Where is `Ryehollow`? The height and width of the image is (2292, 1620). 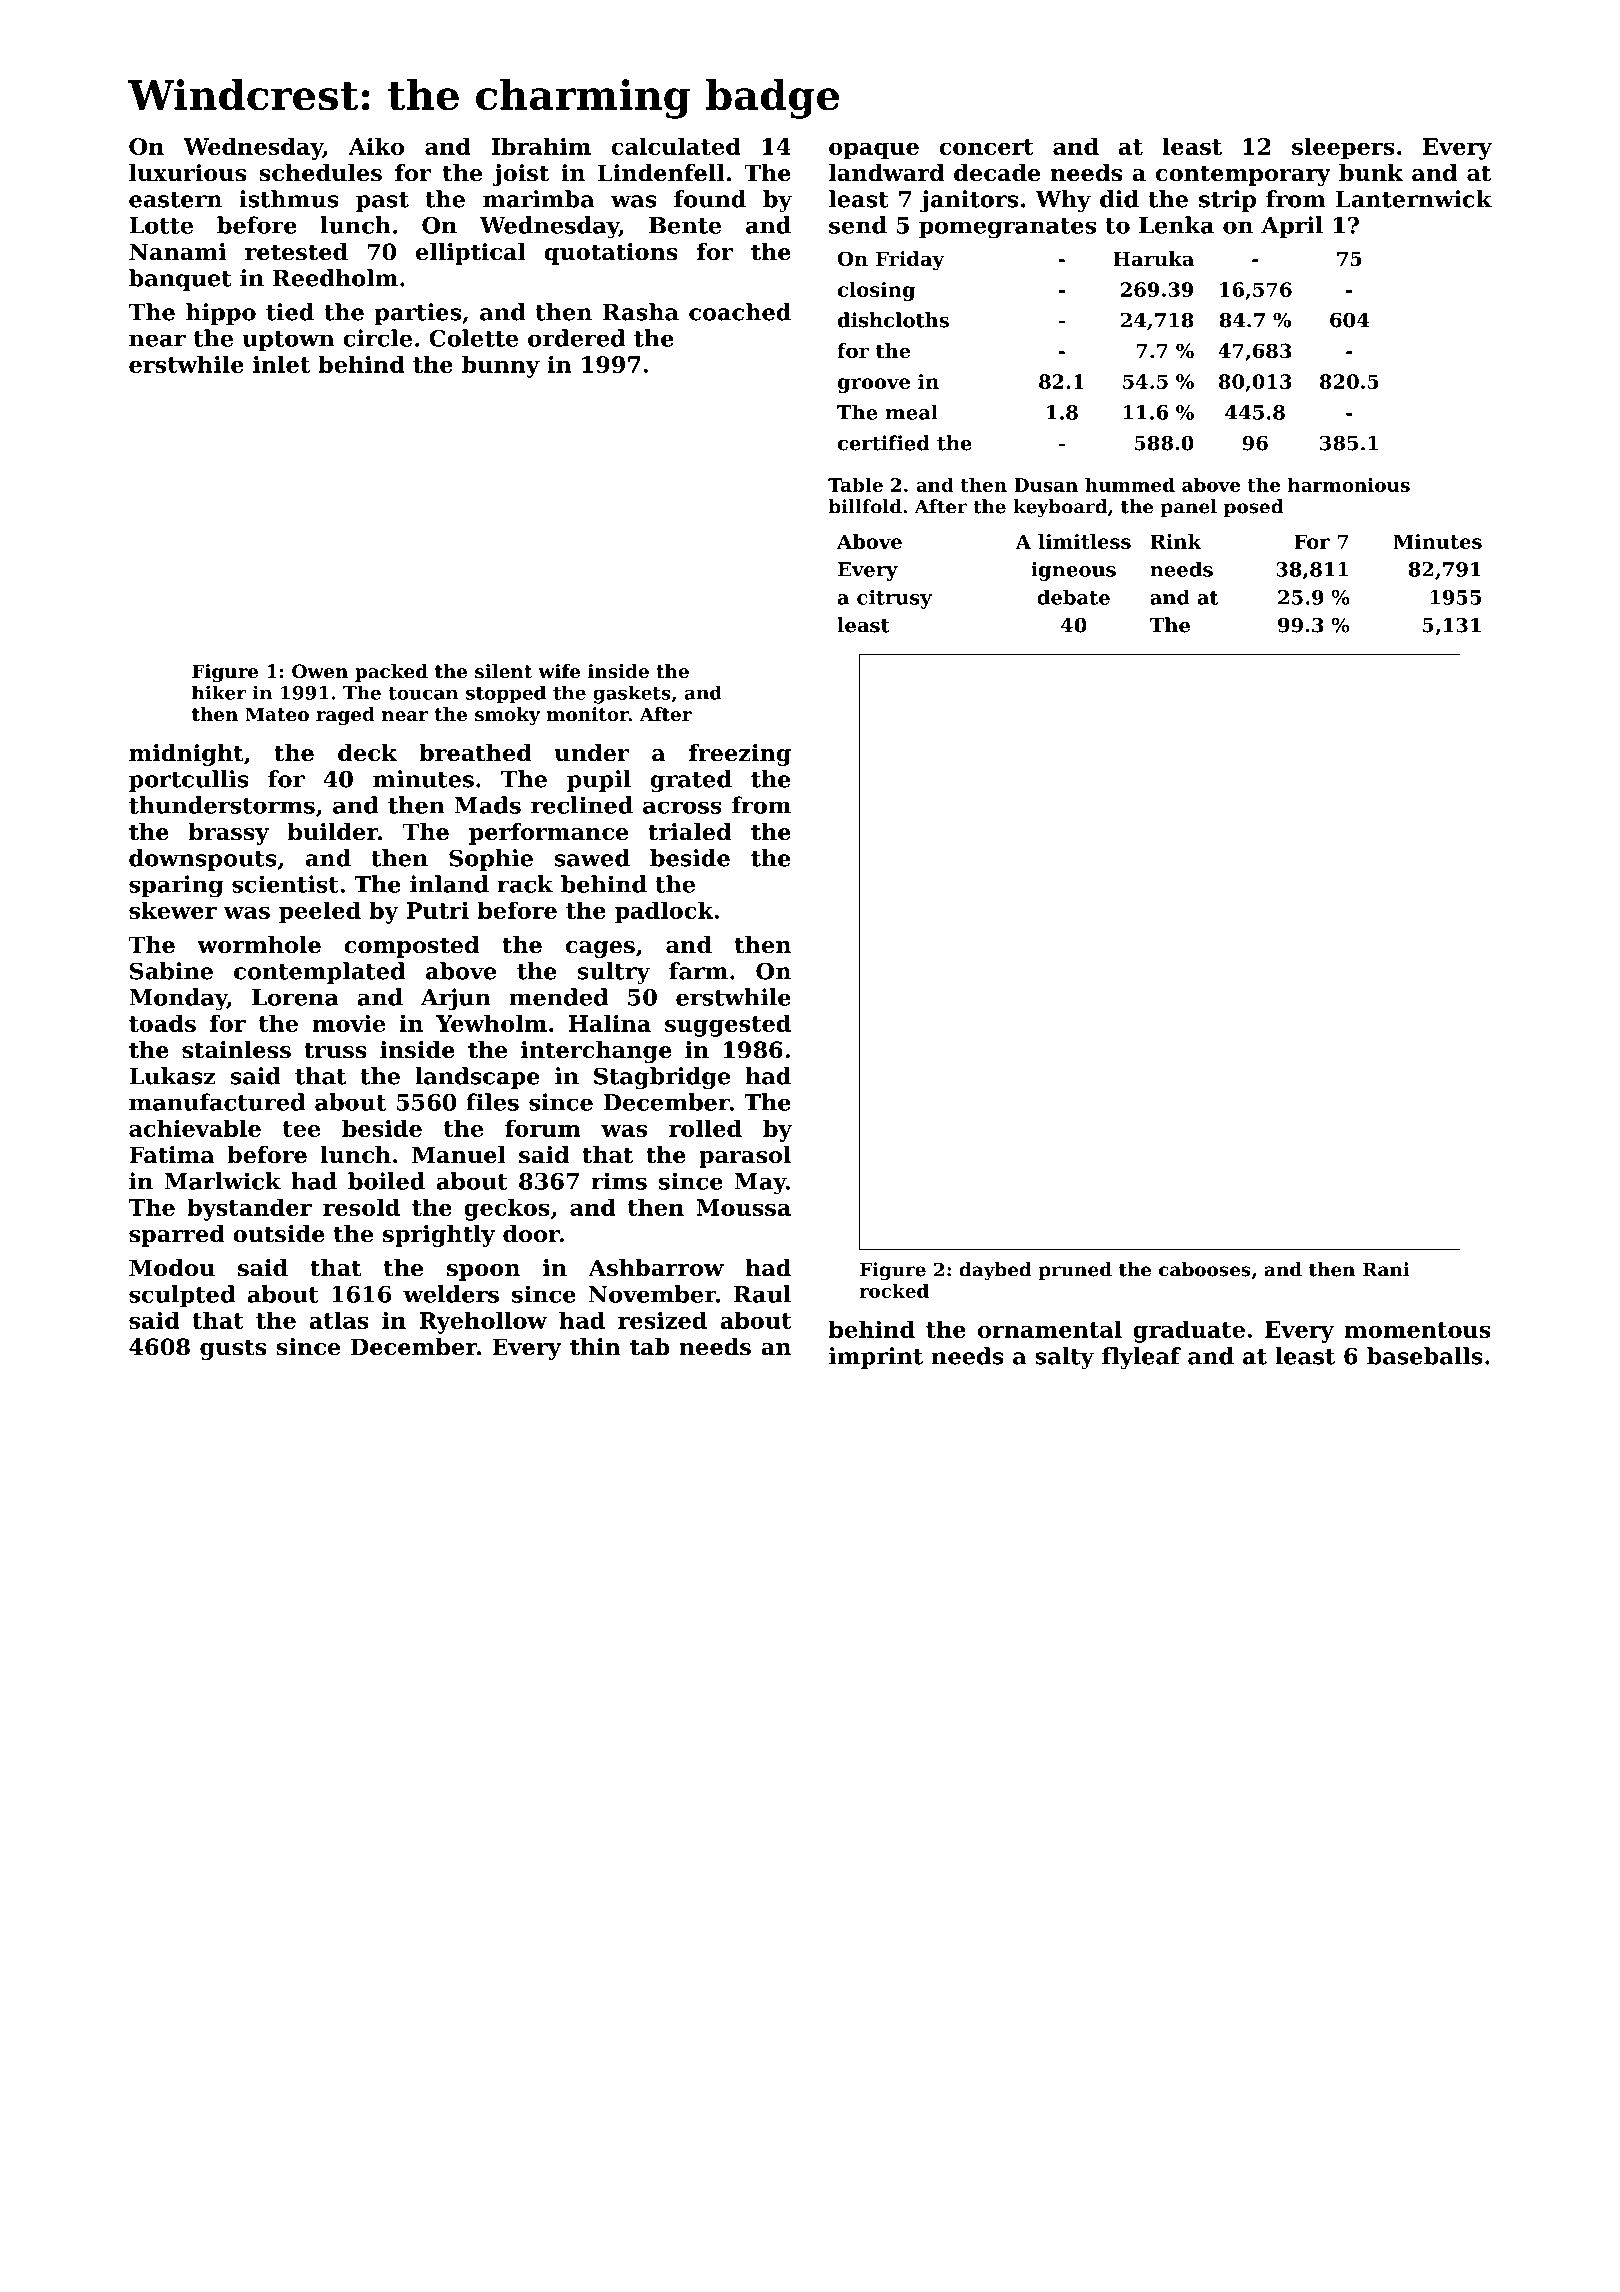 Ryehollow is located at coordinates (483, 1322).
